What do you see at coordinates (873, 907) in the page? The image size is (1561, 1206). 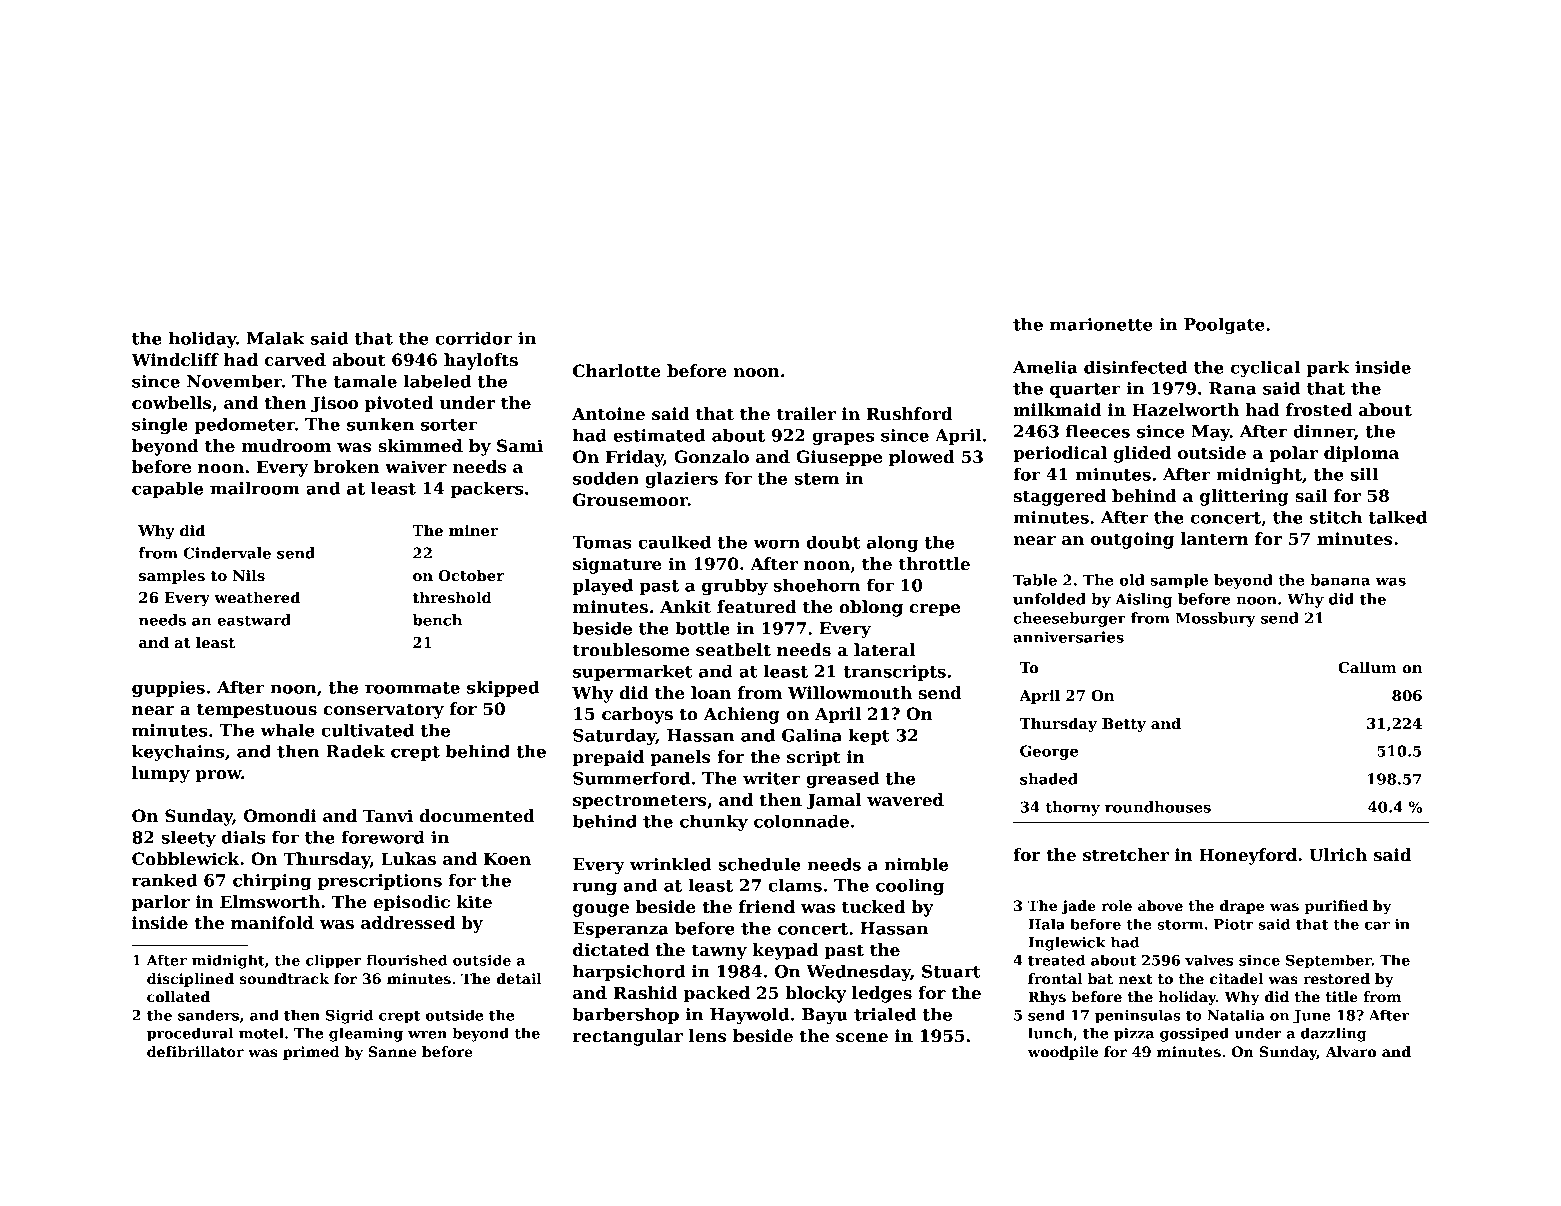 I see `tucked` at bounding box center [873, 907].
